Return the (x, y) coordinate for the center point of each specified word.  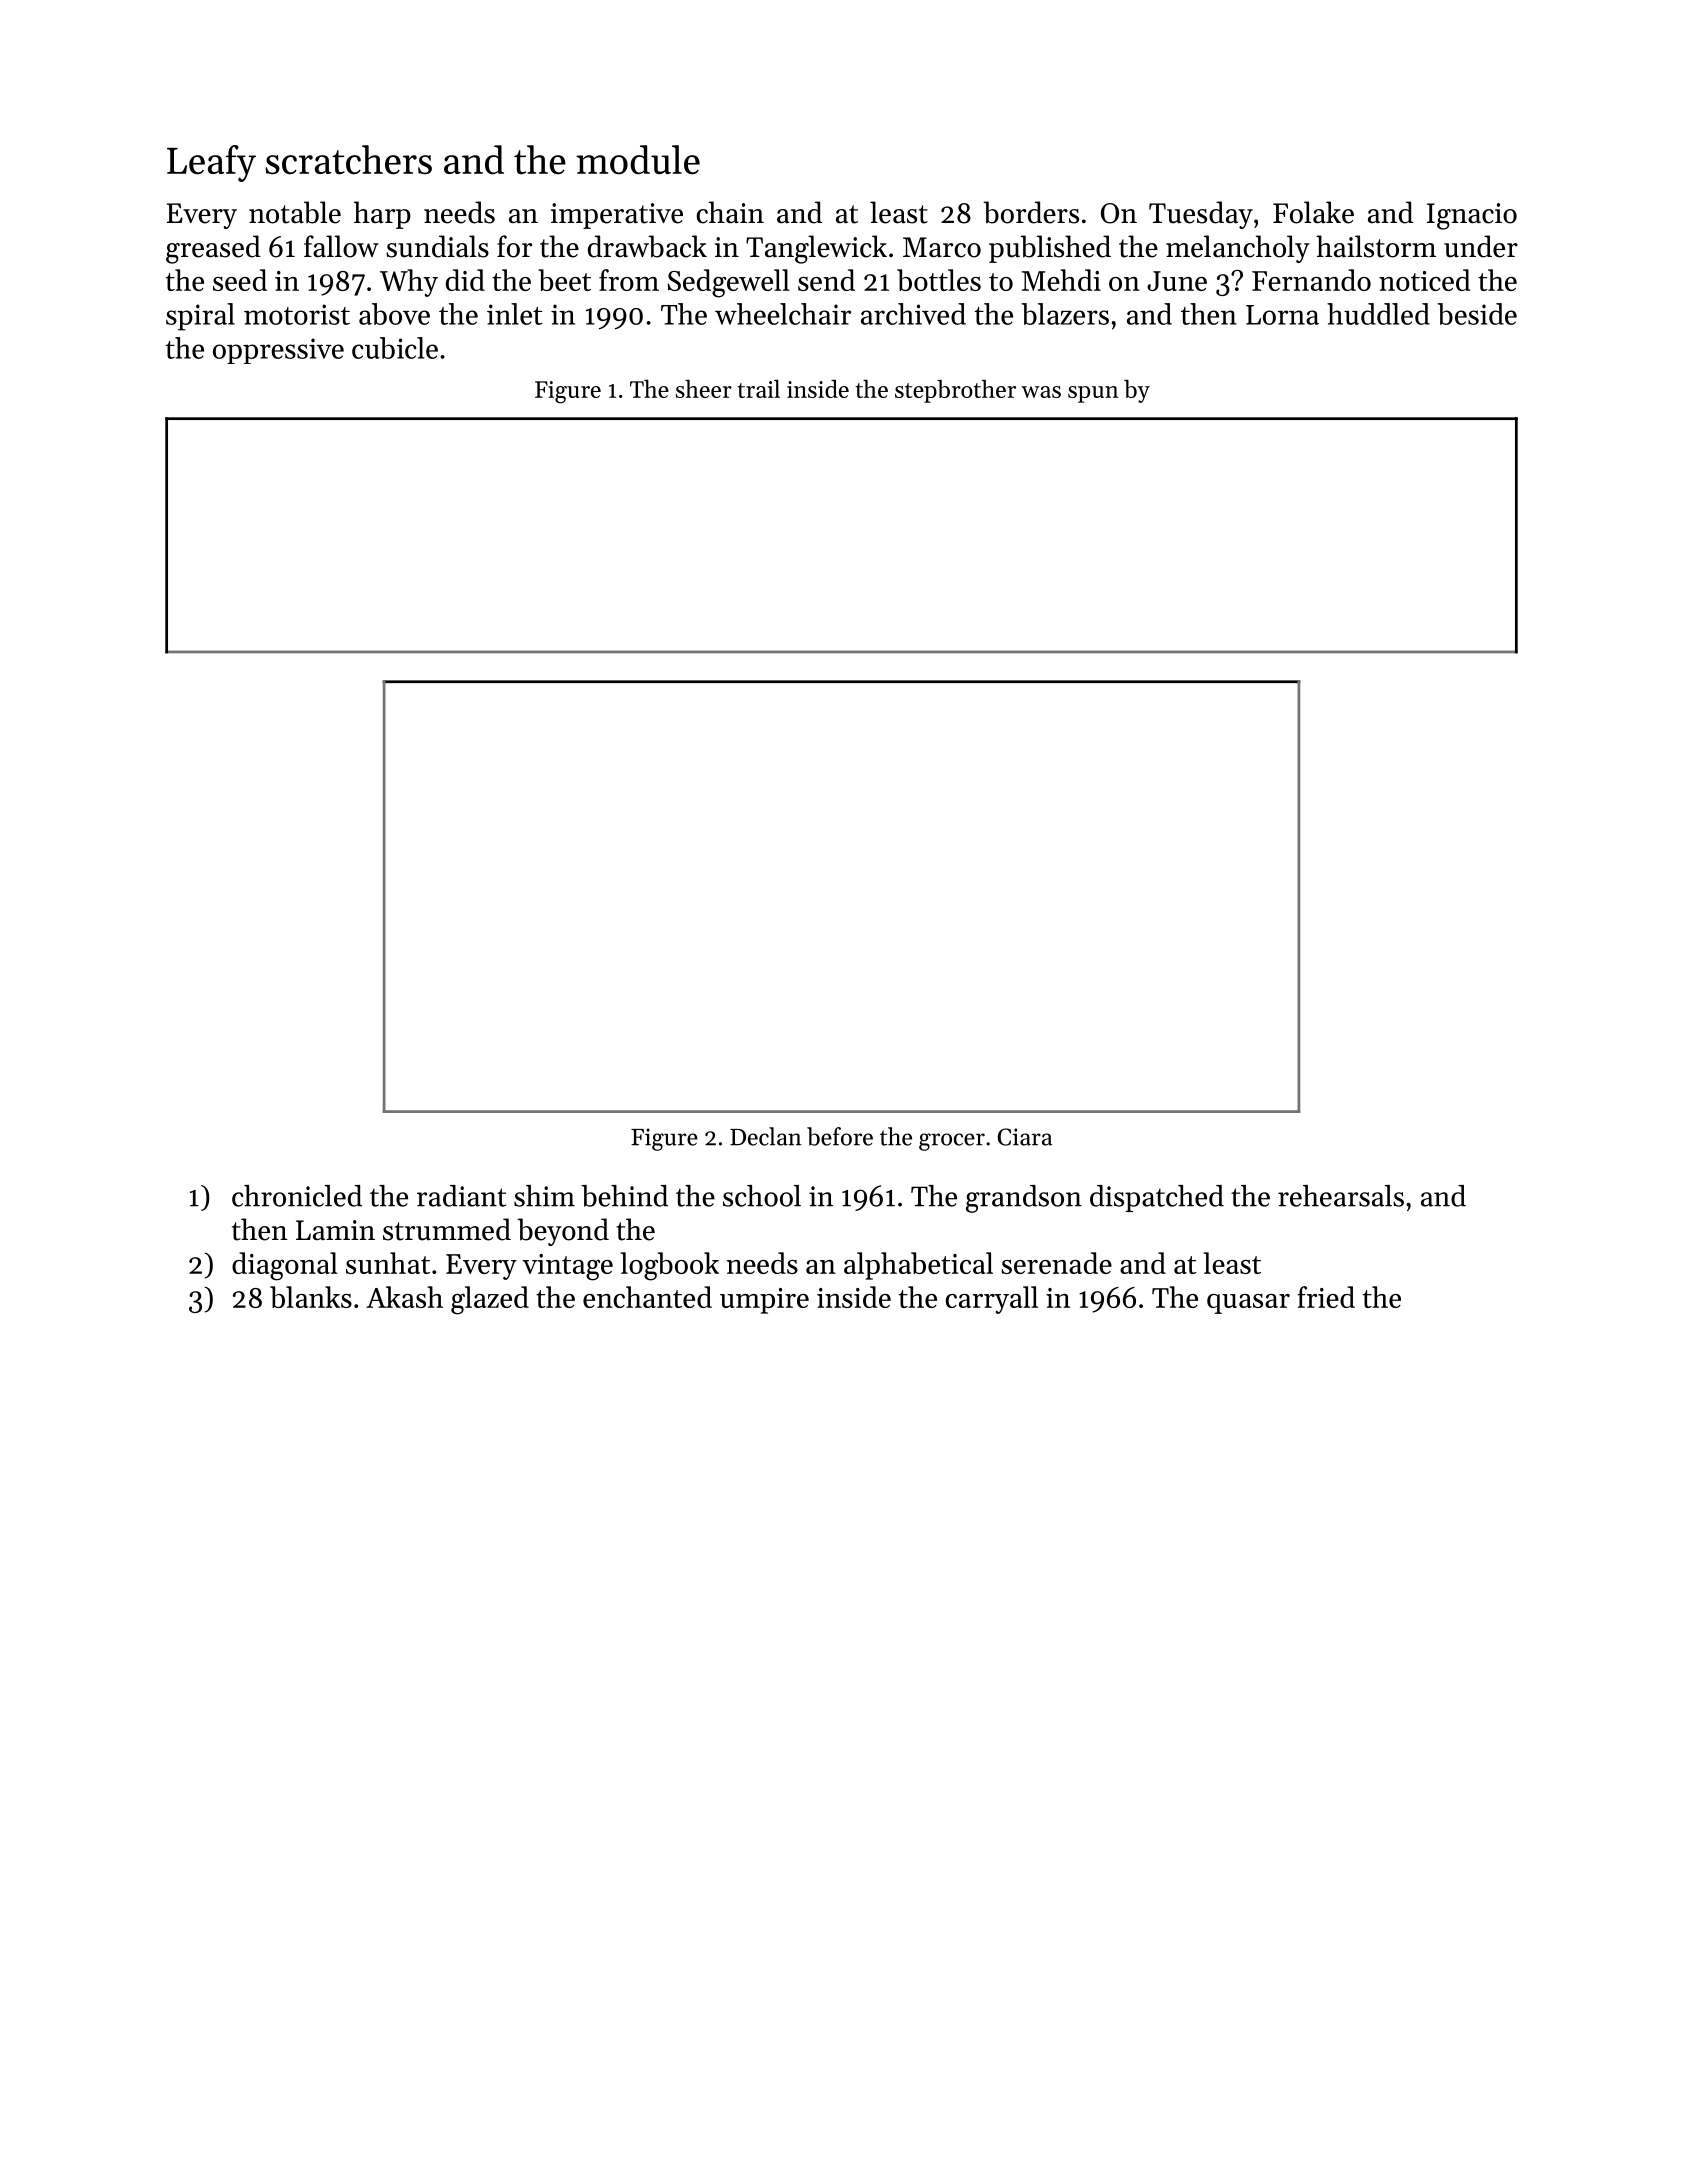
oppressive (278, 351)
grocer (952, 1142)
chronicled (297, 1196)
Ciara (1025, 1137)
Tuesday (1201, 215)
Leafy (211, 163)
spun (1093, 394)
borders (1031, 212)
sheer (704, 388)
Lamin (335, 1230)
